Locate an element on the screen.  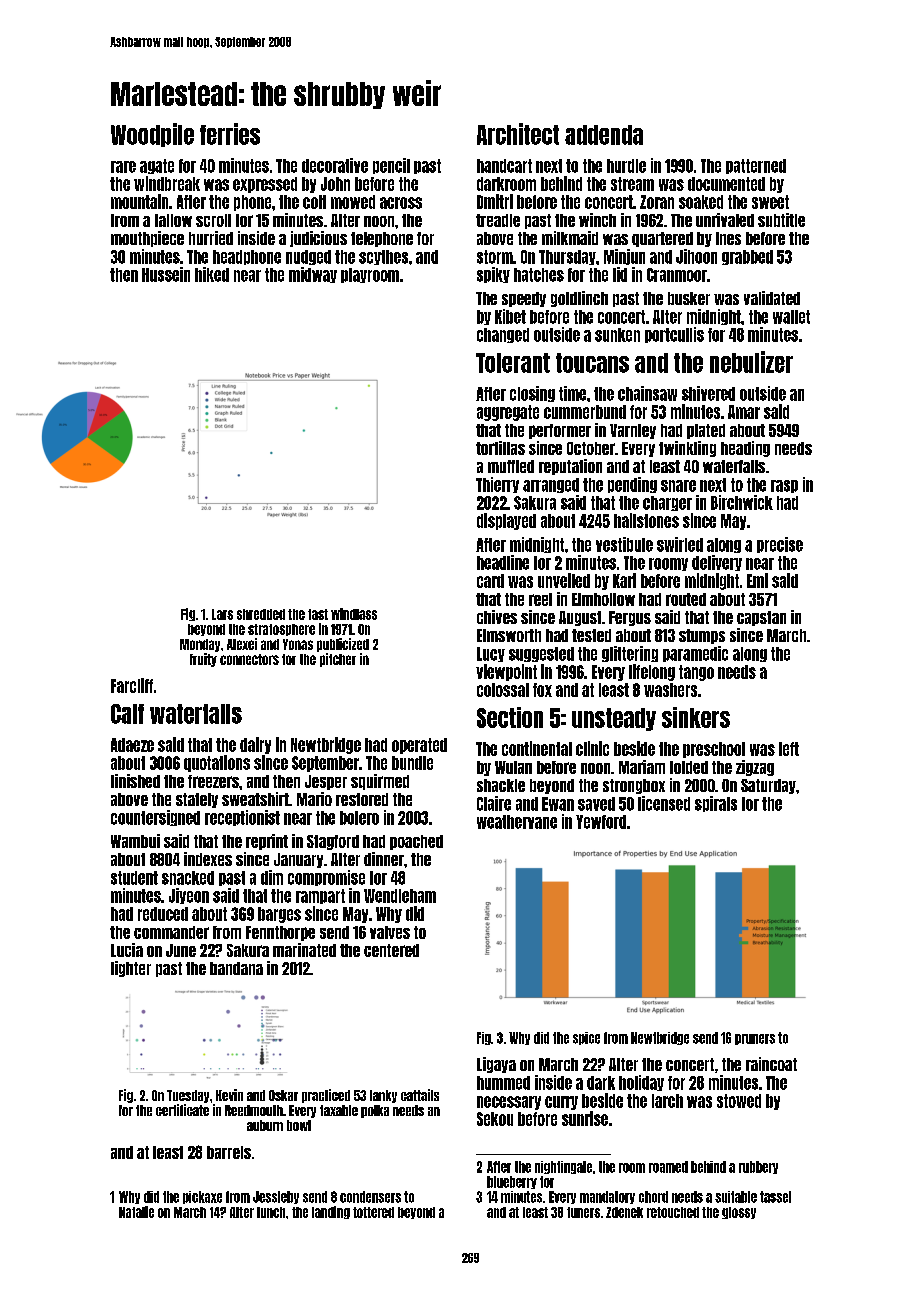
patterned is located at coordinates (756, 166).
